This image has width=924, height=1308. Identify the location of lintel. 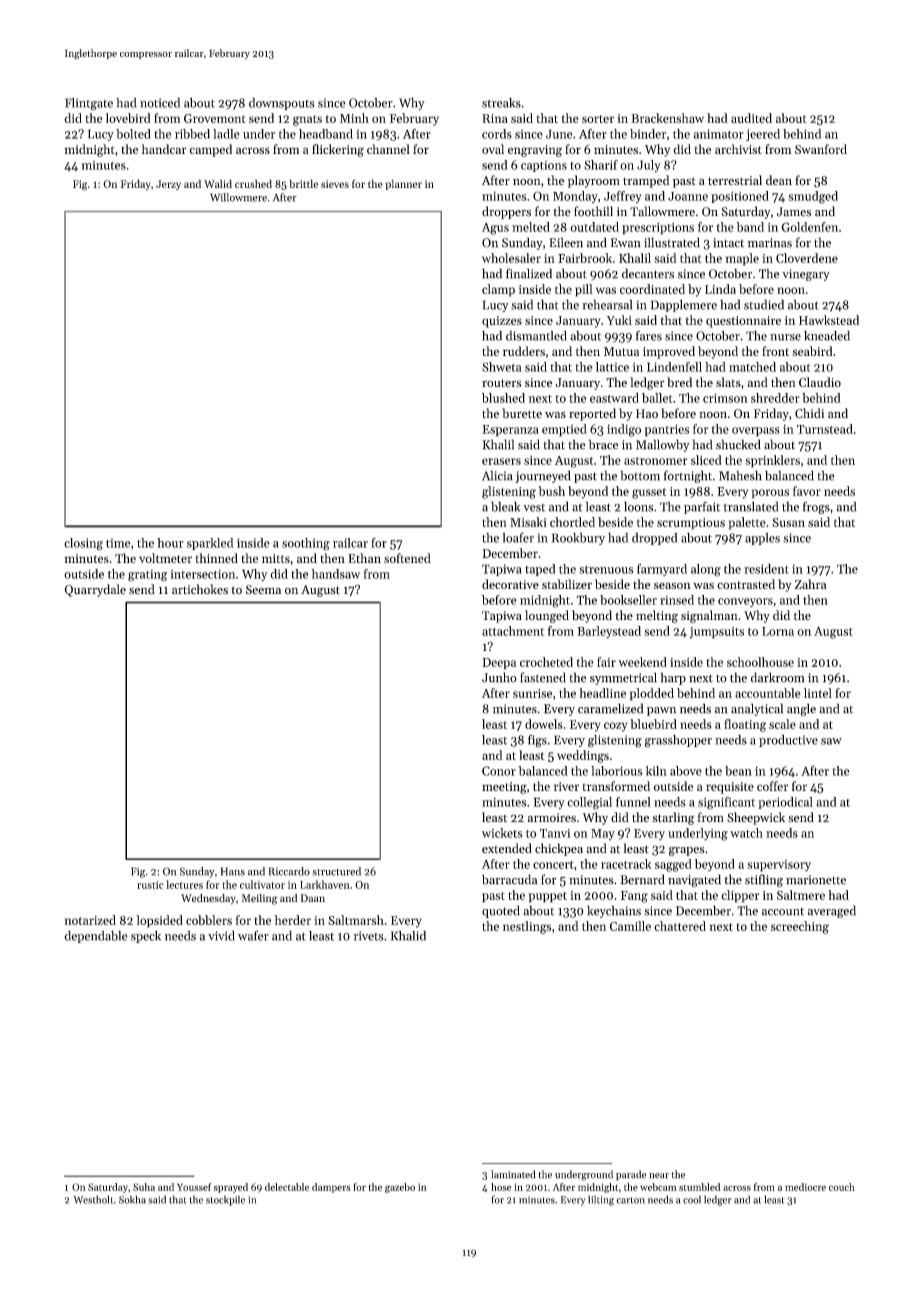
(818, 693).
